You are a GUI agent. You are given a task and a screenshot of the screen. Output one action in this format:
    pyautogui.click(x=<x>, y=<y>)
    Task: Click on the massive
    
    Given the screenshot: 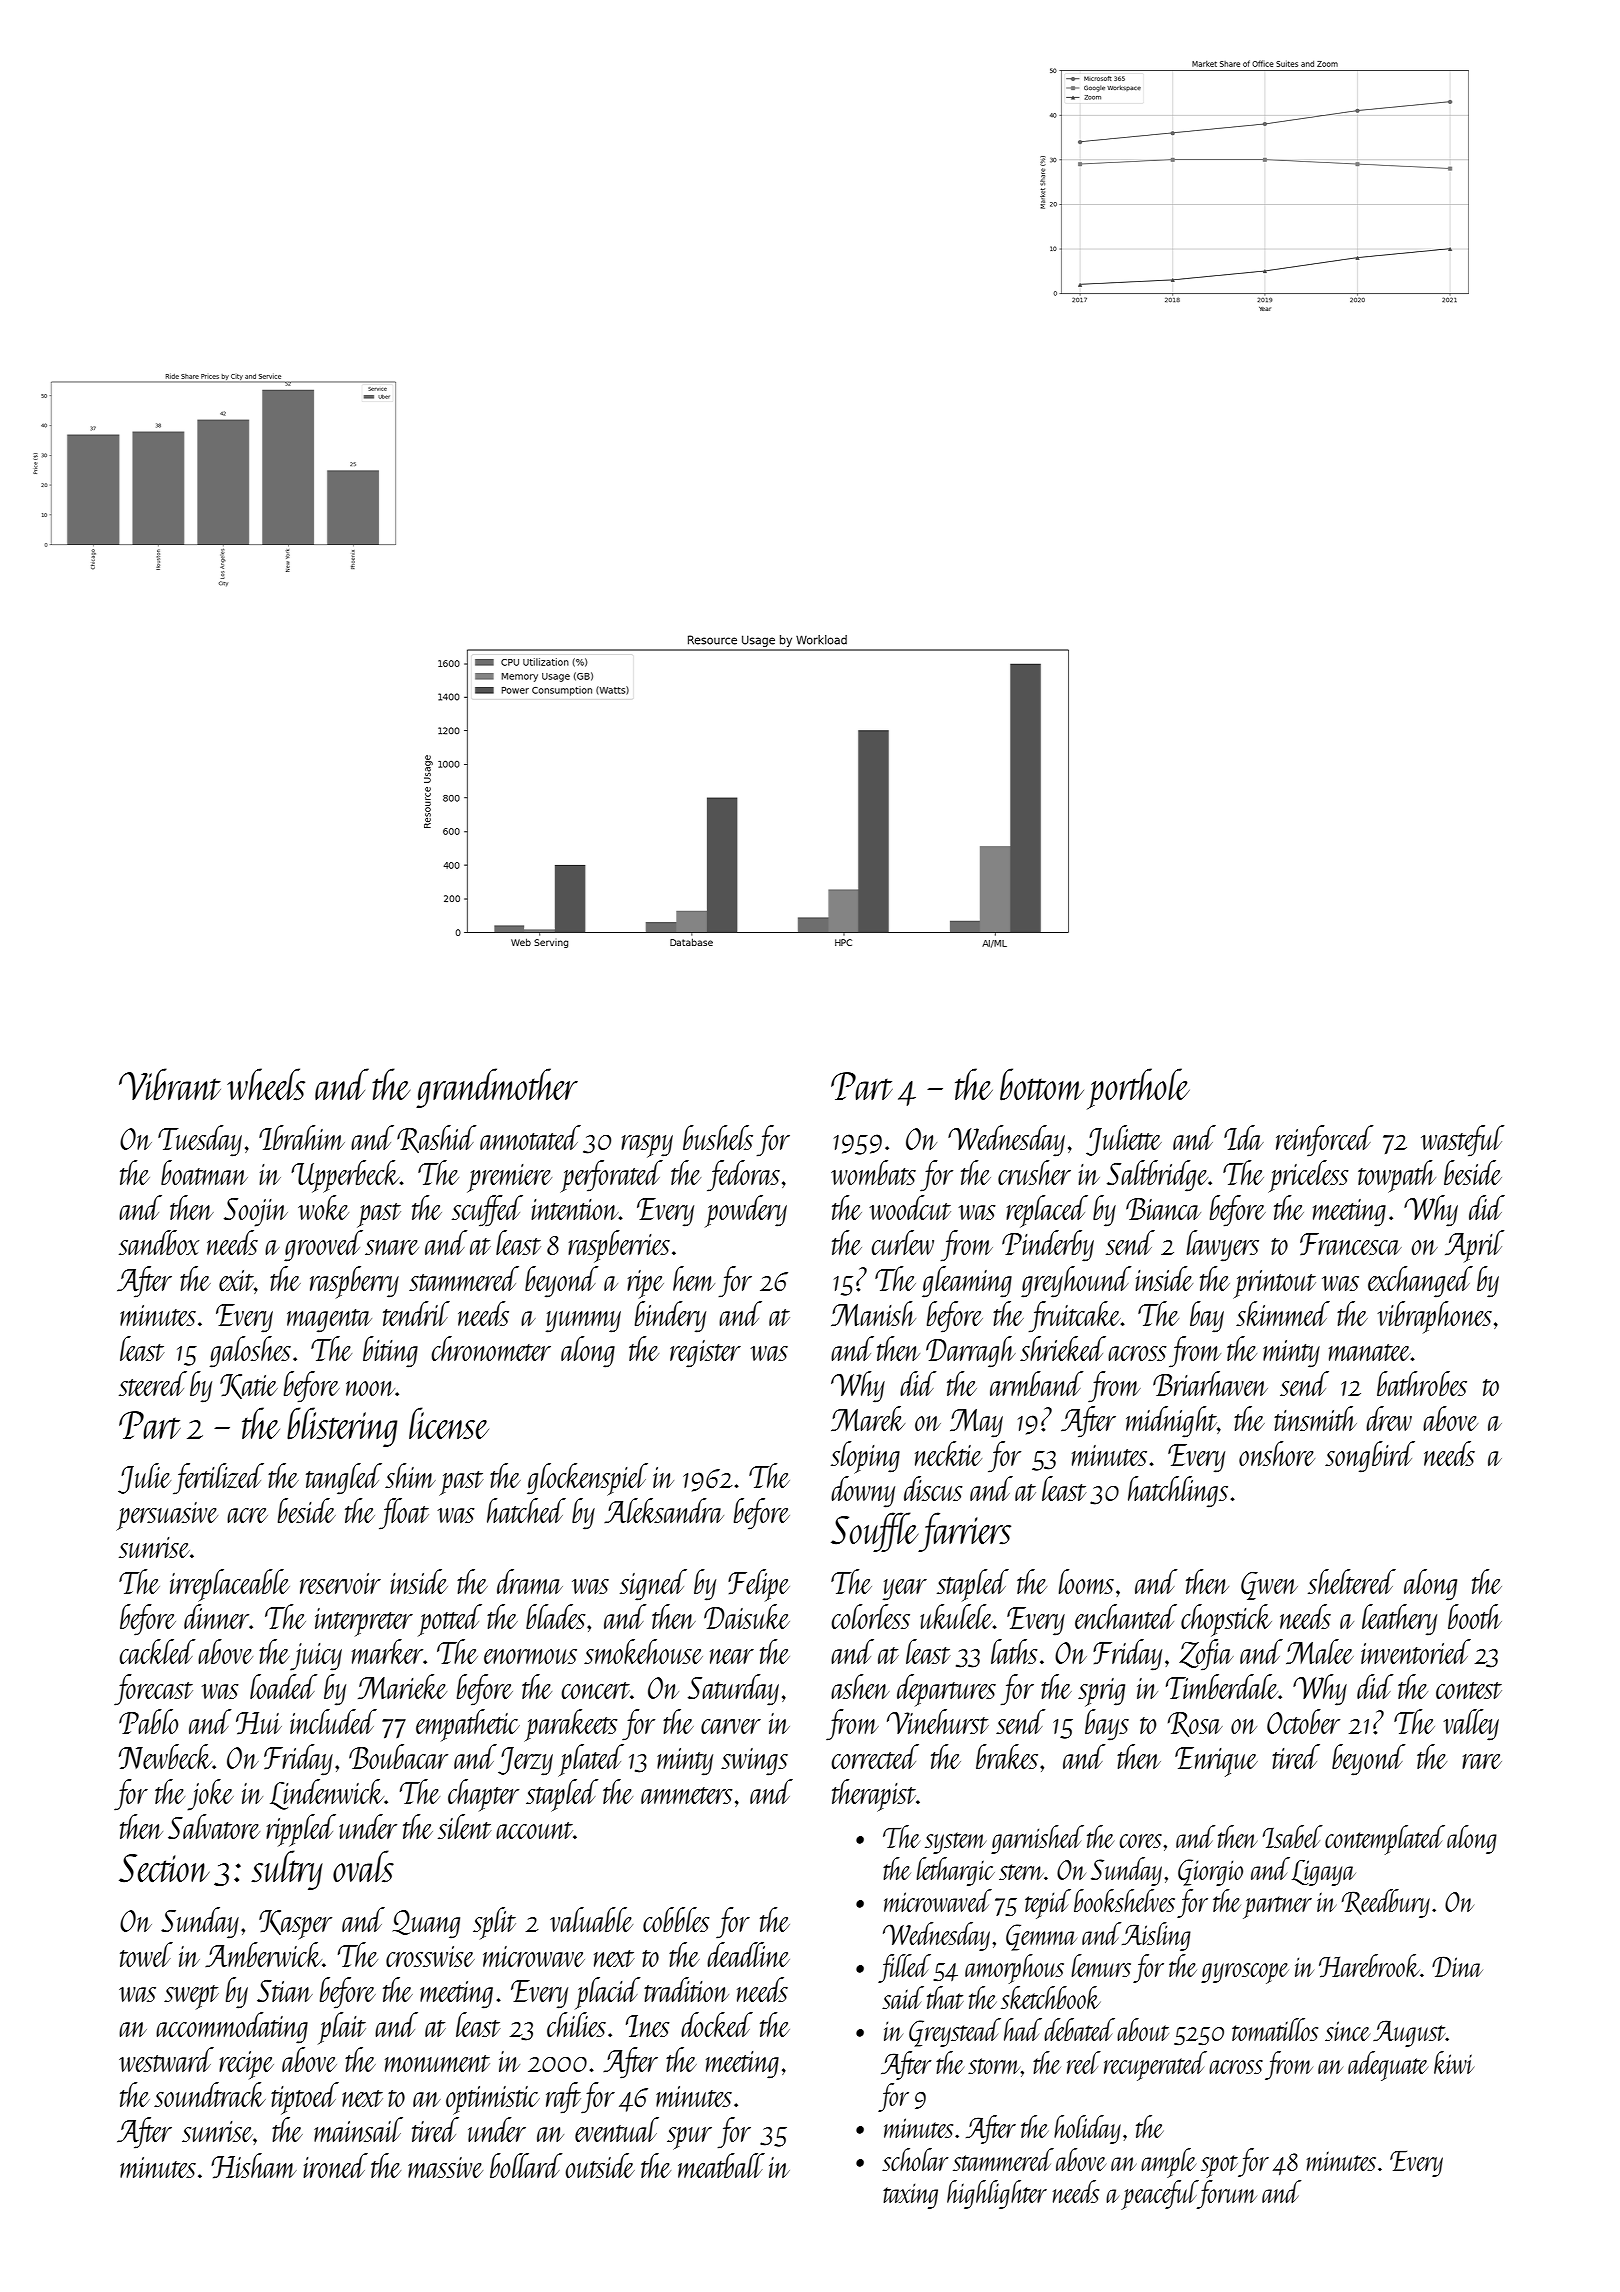 What is the action you would take?
    pyautogui.click(x=445, y=2167)
